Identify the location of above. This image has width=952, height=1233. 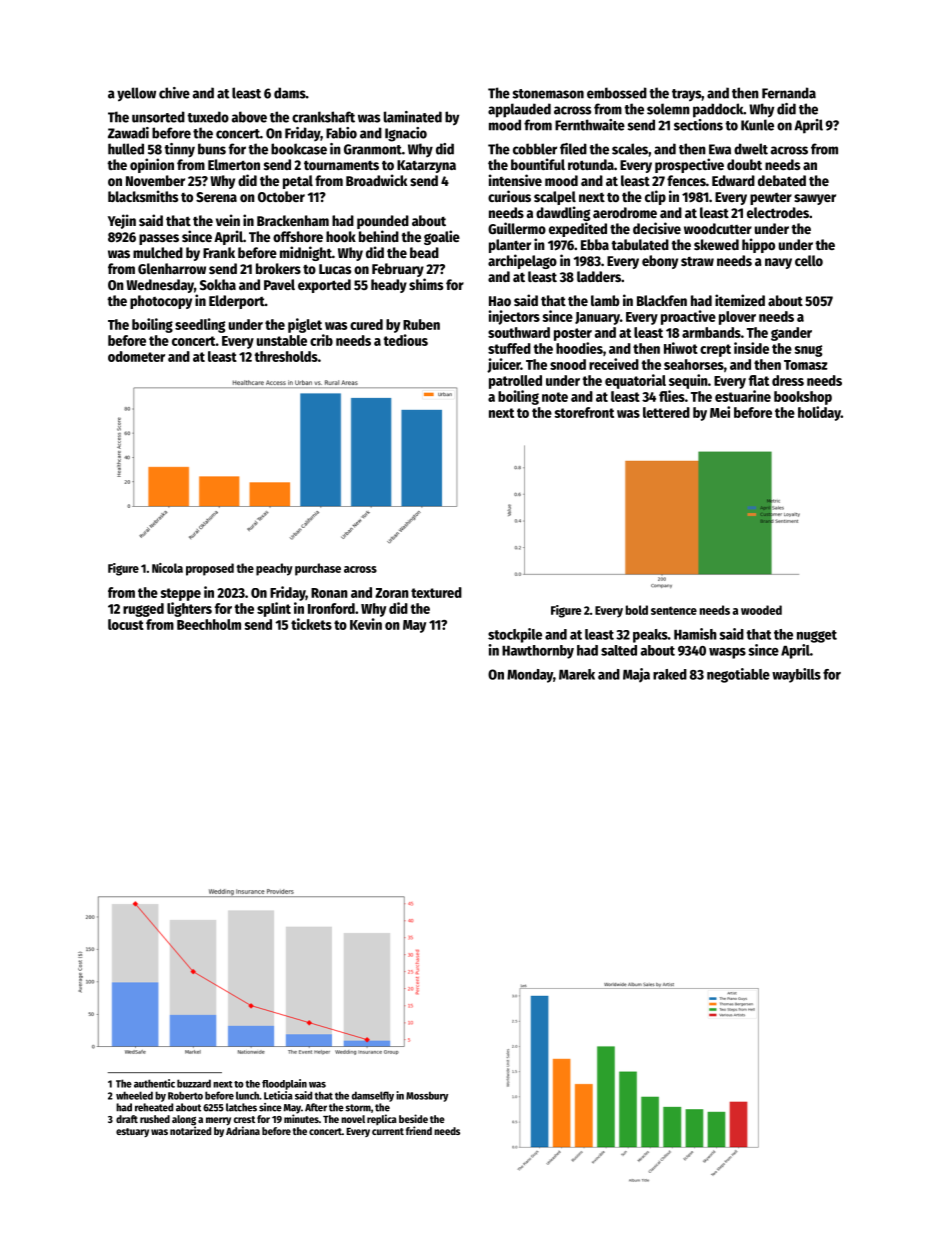
(249, 117).
